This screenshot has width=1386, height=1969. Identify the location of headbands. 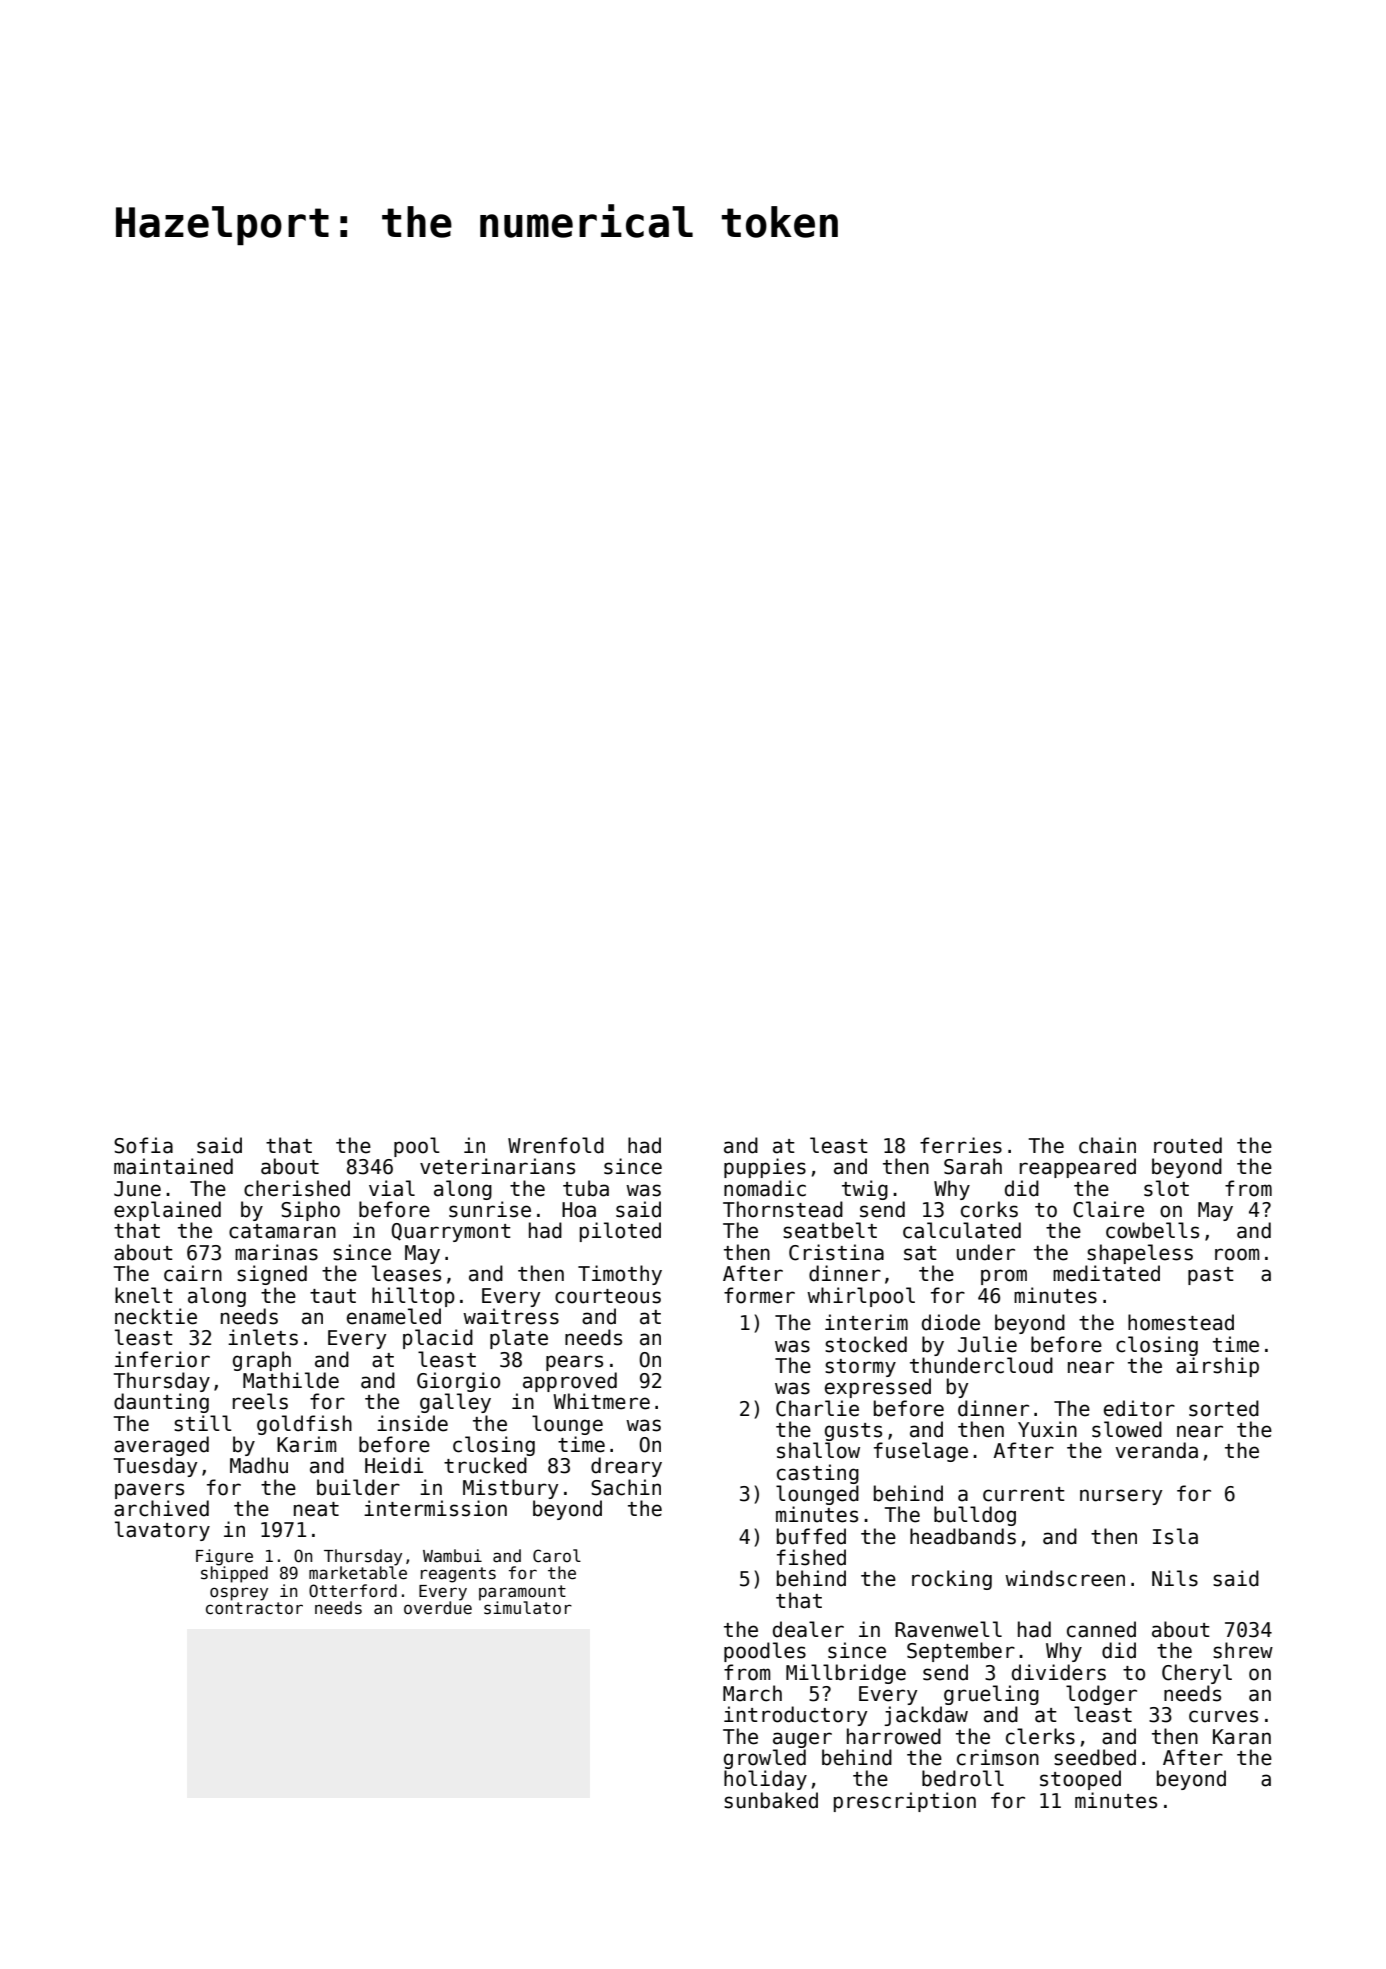
(963, 1536).
